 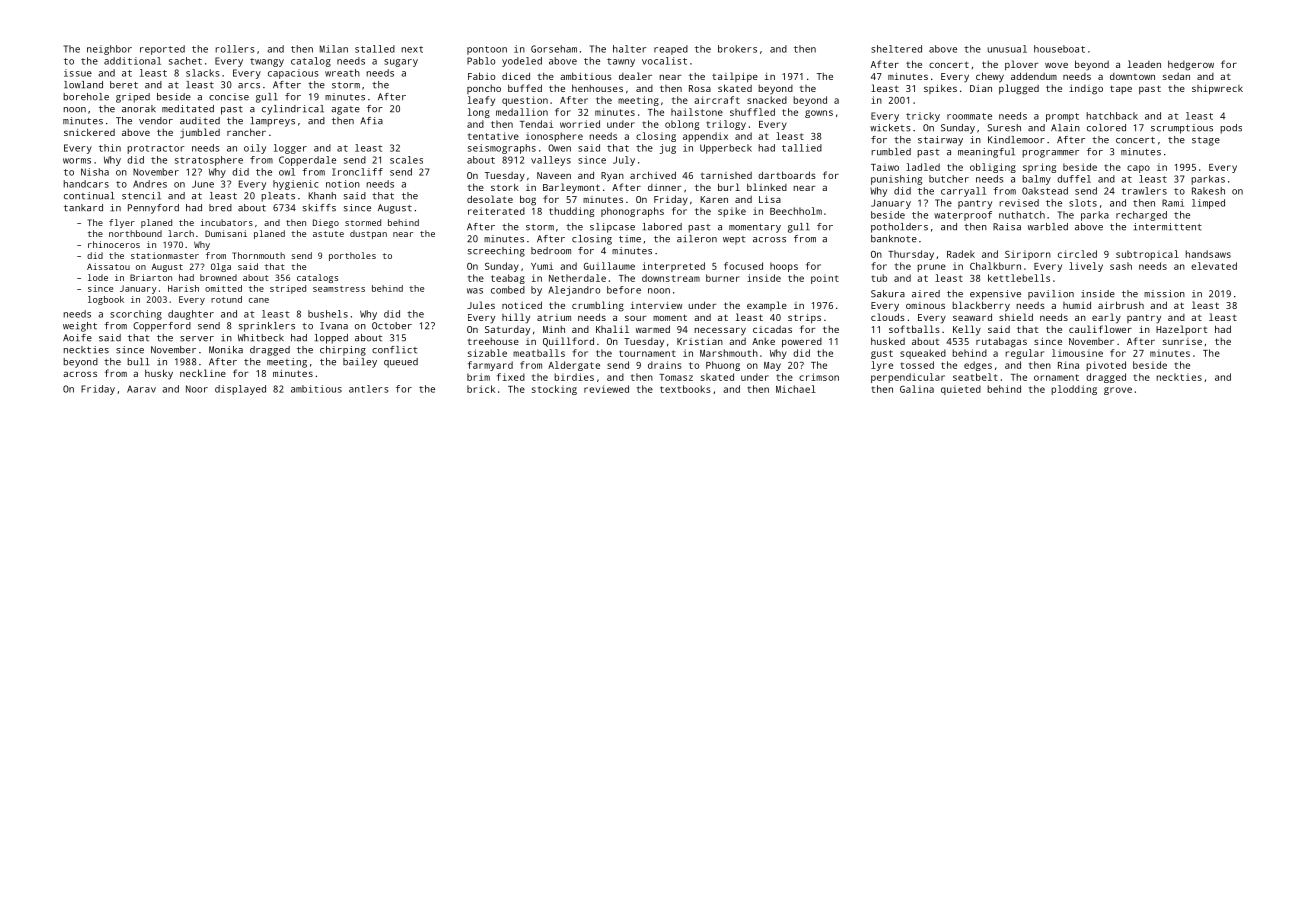 I want to click on Aarav, so click(x=141, y=389).
